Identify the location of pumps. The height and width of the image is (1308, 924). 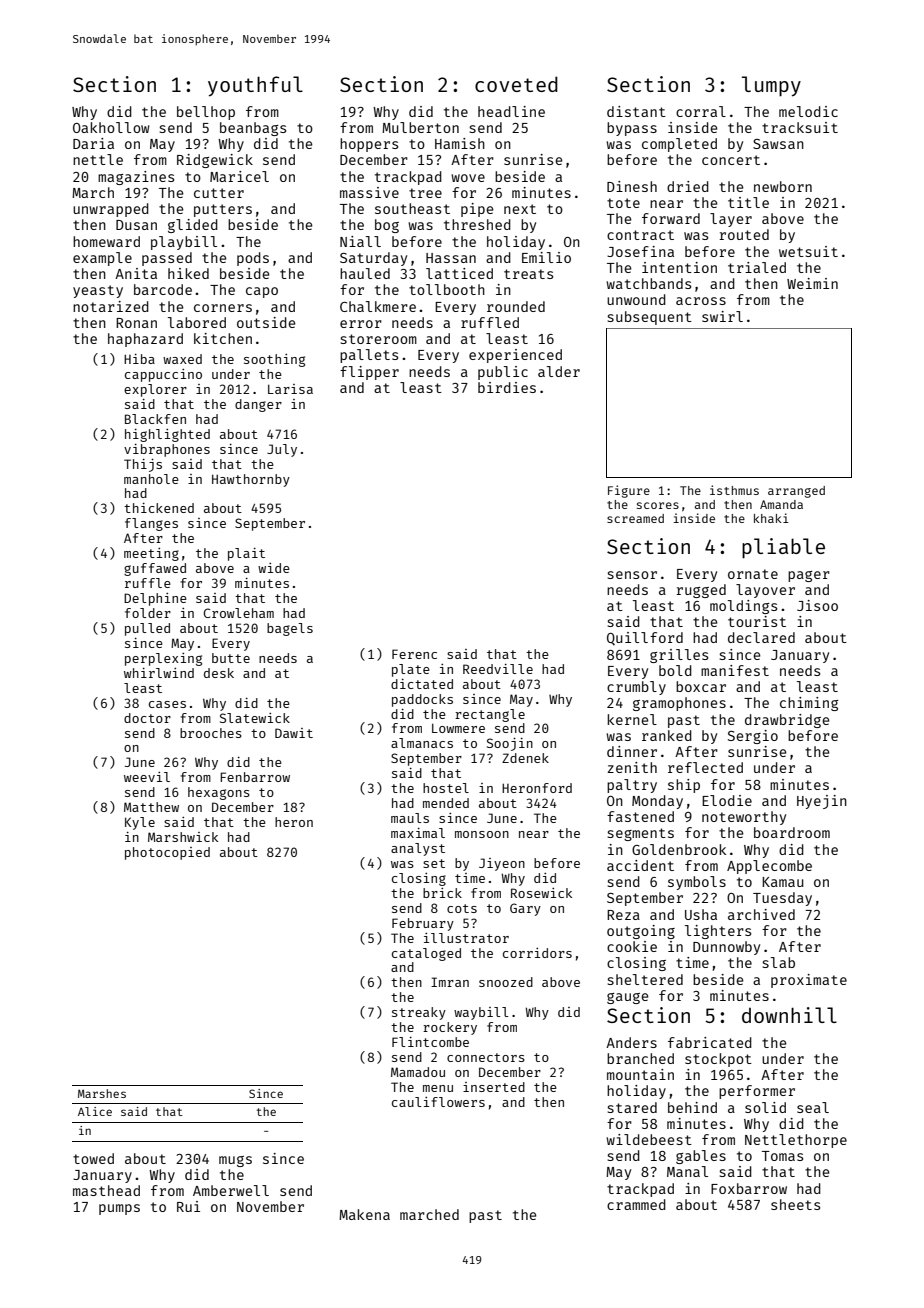
(119, 1209).
